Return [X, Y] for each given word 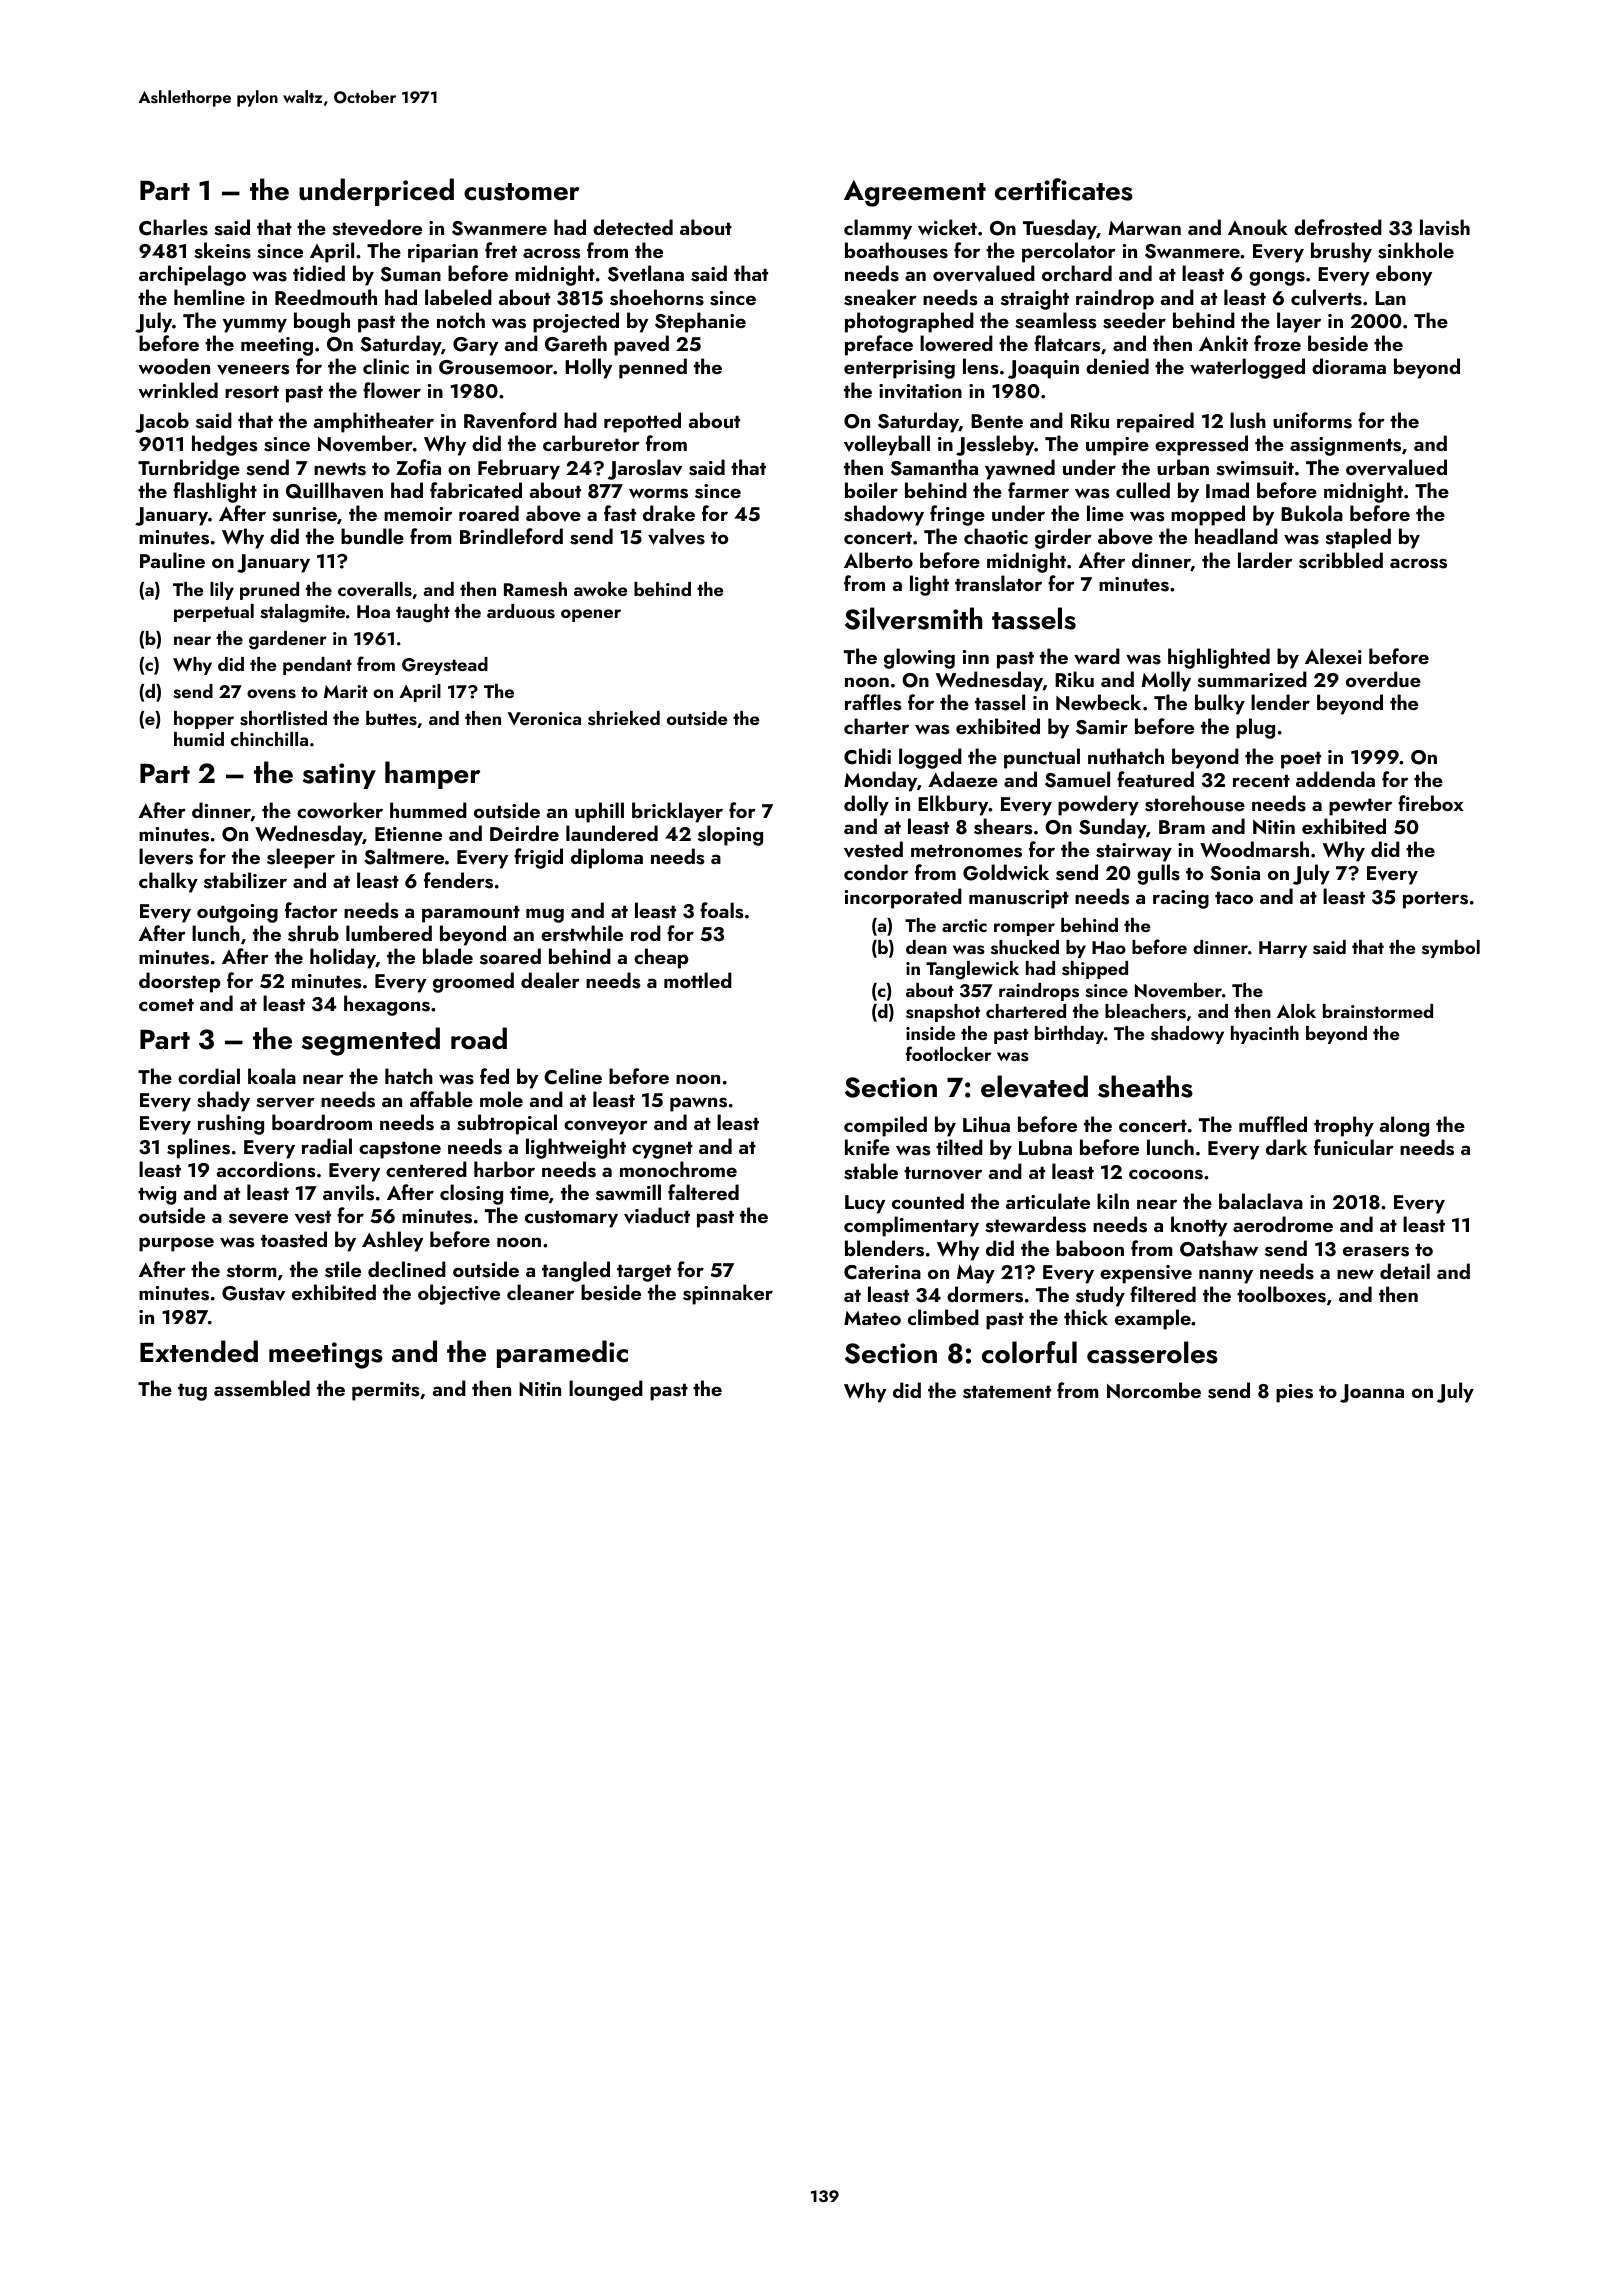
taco [1234, 897]
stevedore [377, 227]
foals [722, 910]
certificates [1064, 189]
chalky [168, 882]
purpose [176, 1244]
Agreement [915, 193]
